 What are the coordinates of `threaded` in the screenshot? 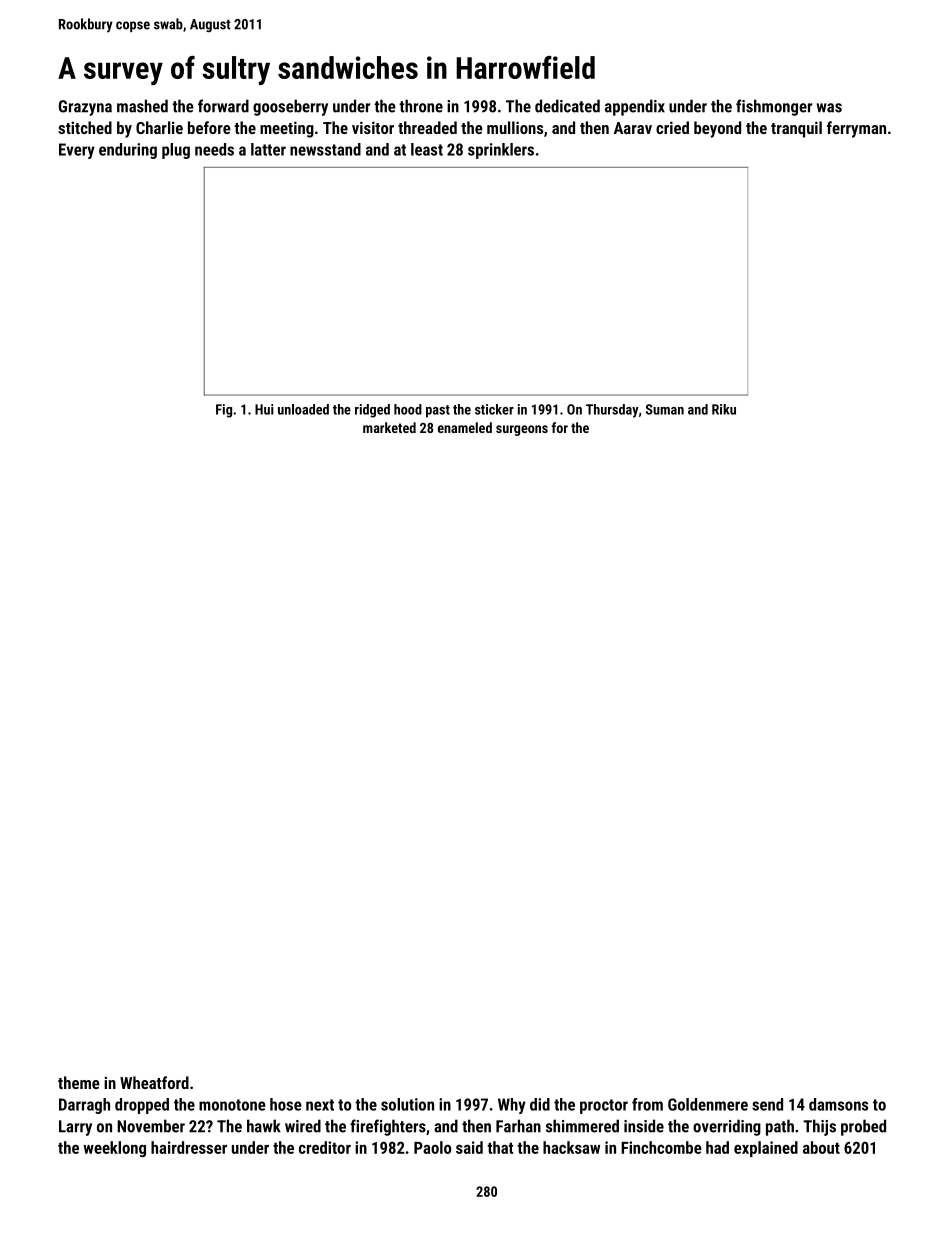 It's located at (427, 127).
